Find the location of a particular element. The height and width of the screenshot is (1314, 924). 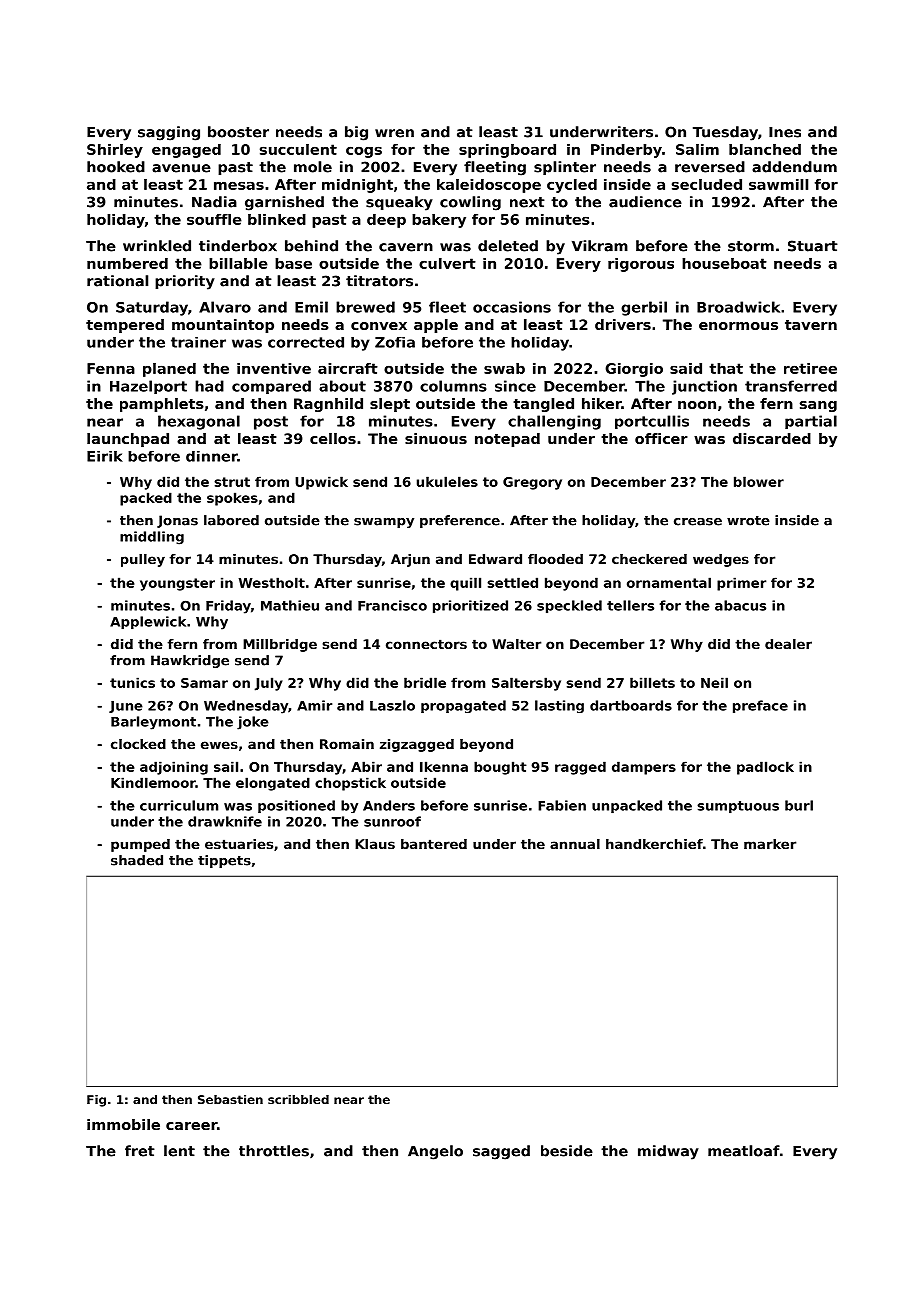

Francisco is located at coordinates (392, 605).
